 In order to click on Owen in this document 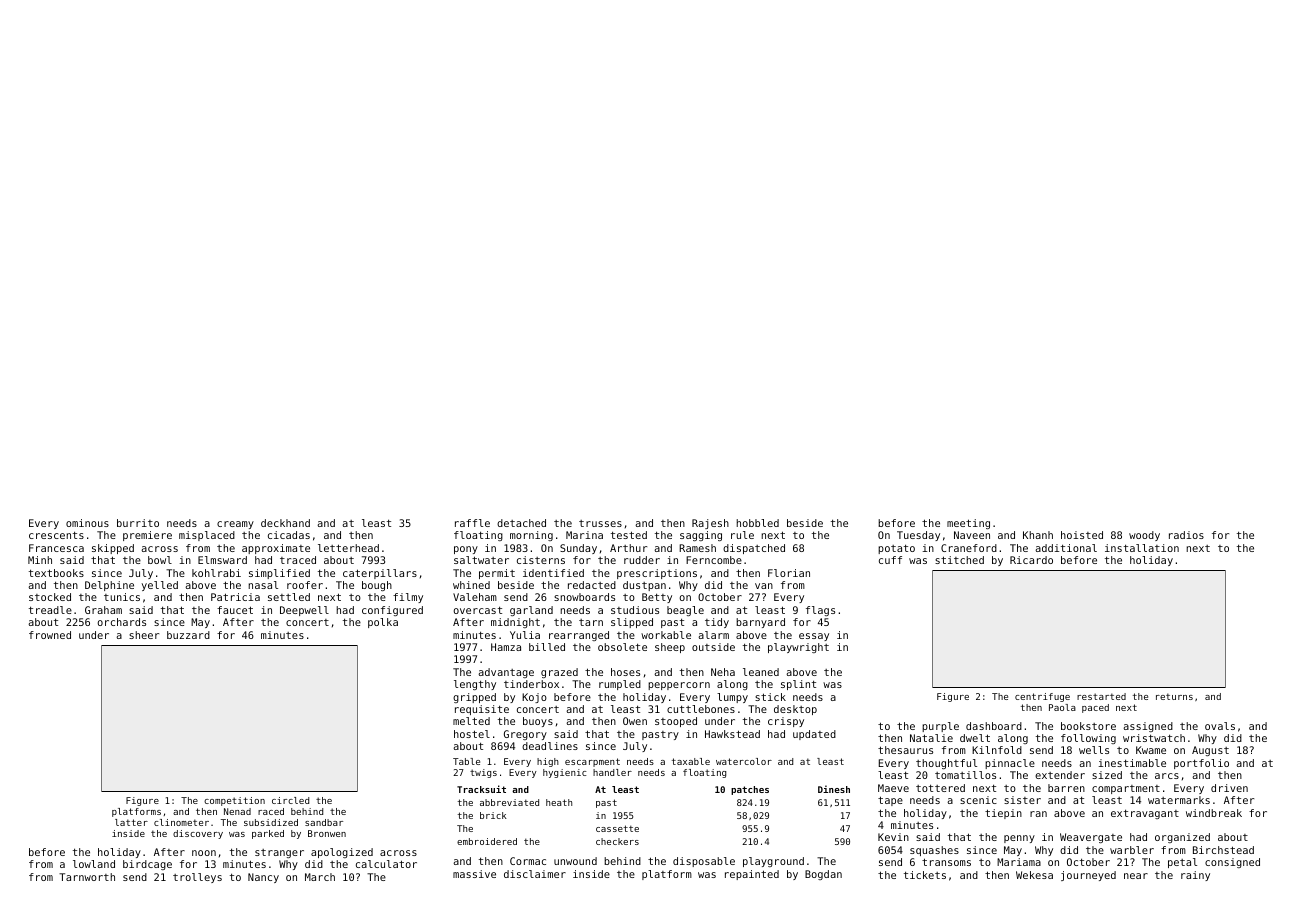, I will do `click(635, 721)`.
